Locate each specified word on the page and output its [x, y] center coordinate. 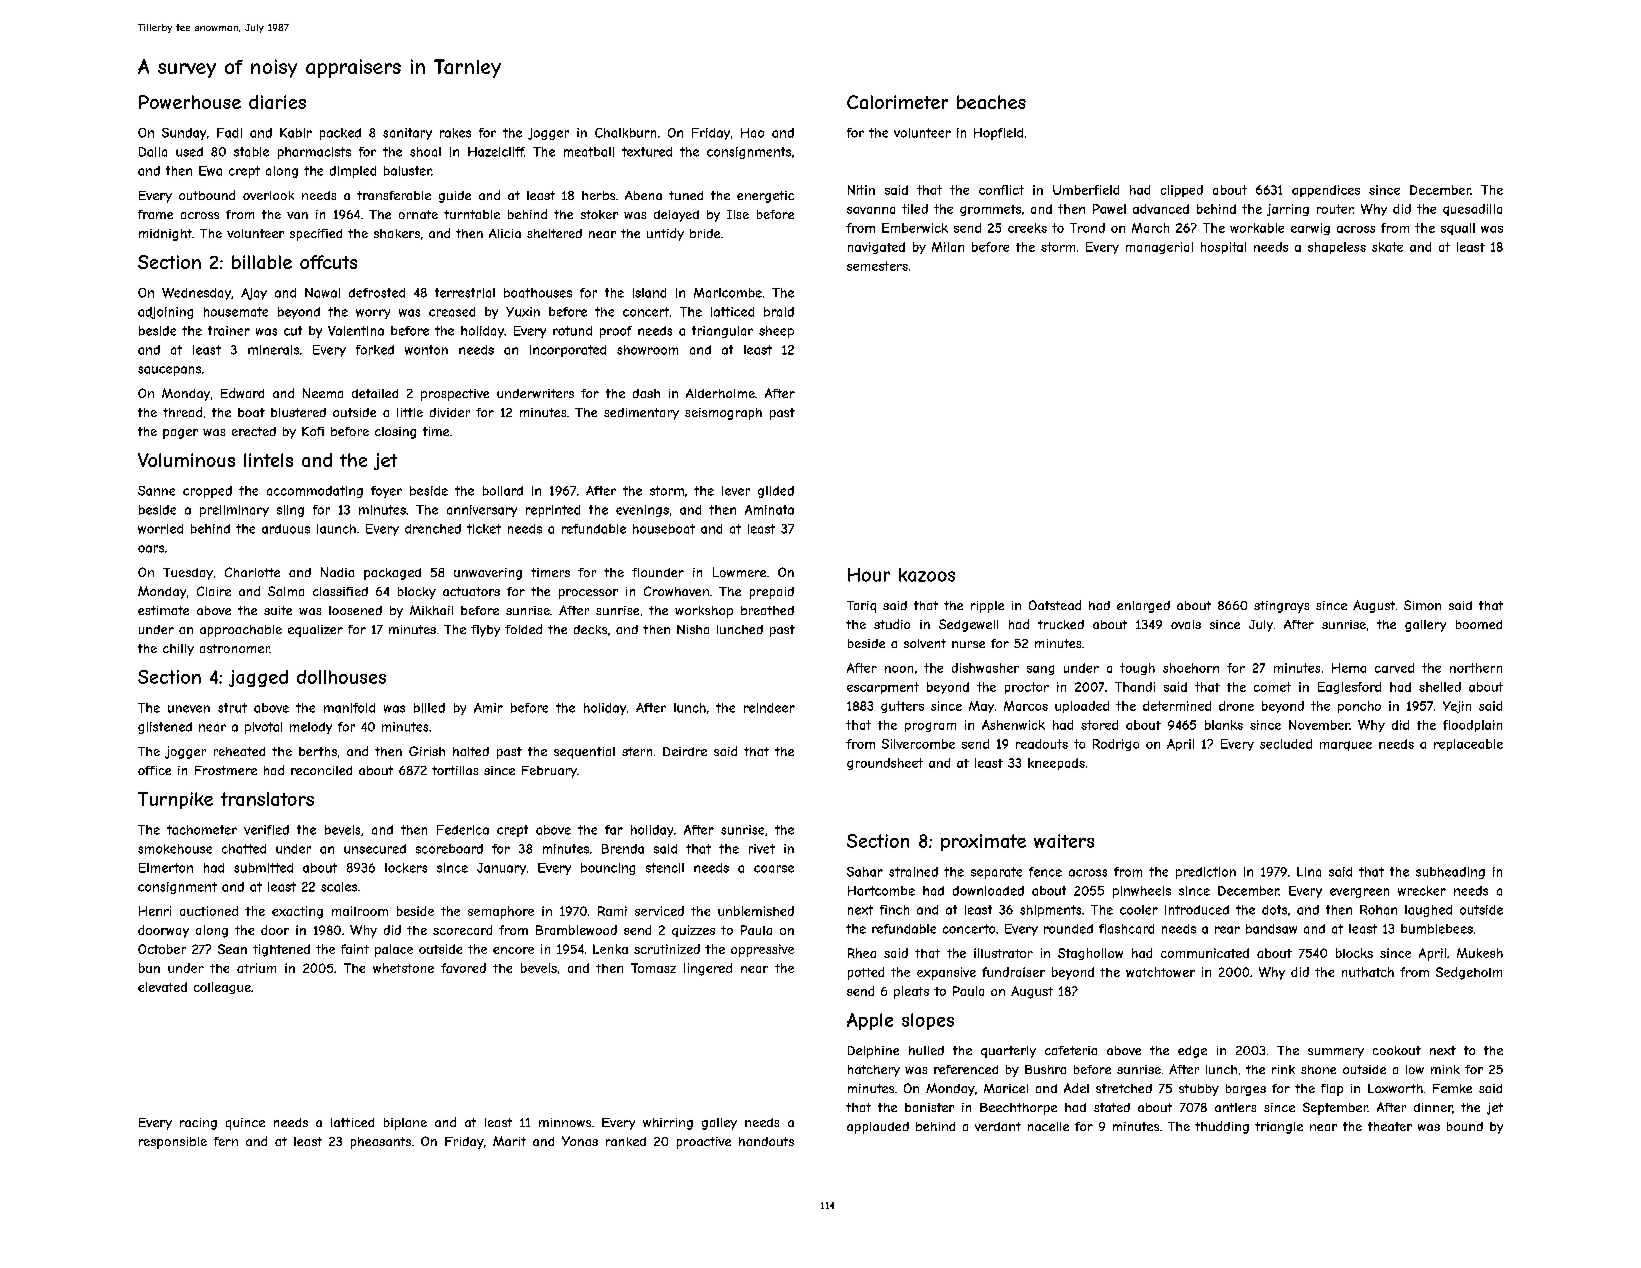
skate [1387, 247]
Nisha [693, 629]
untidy [665, 234]
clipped [1182, 191]
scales [339, 887]
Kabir [296, 133]
